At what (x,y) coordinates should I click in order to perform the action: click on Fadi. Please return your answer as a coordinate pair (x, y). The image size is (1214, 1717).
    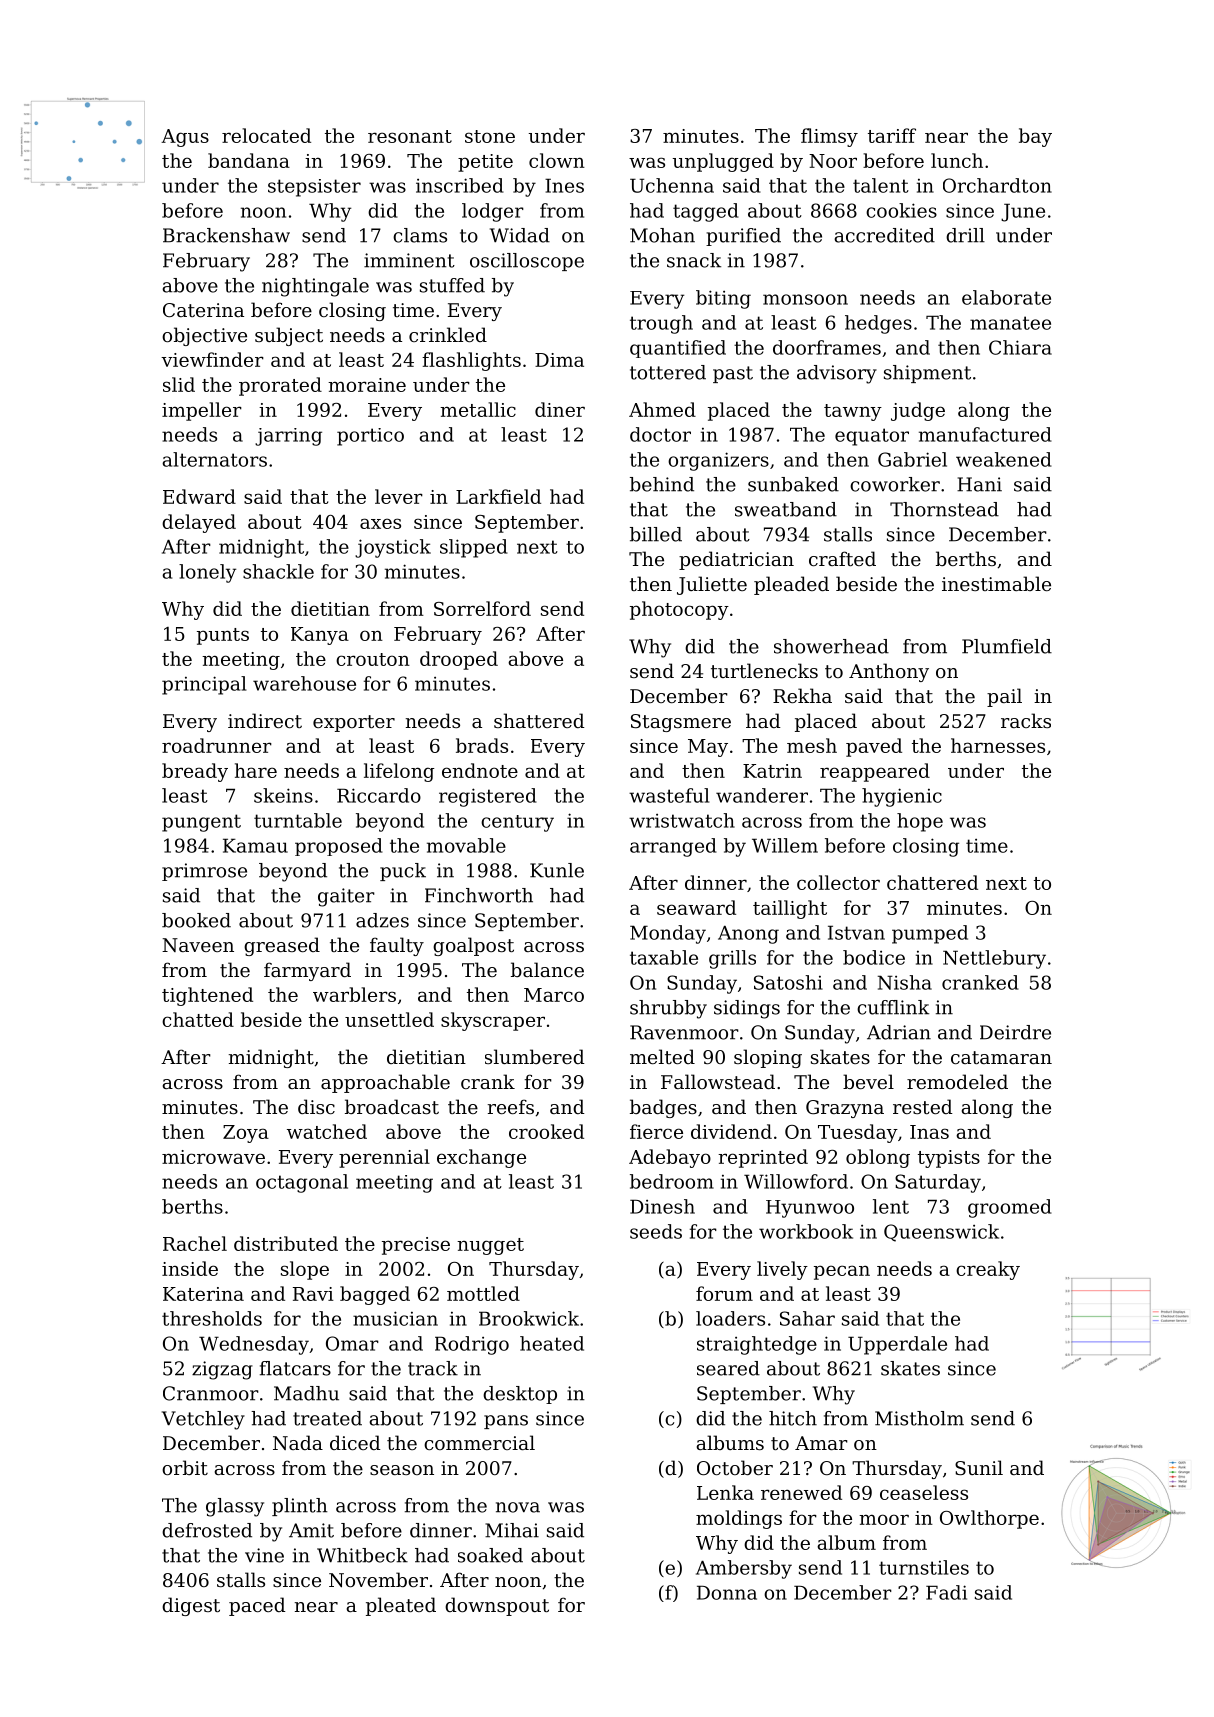
    Looking at the image, I should click on (946, 1592).
